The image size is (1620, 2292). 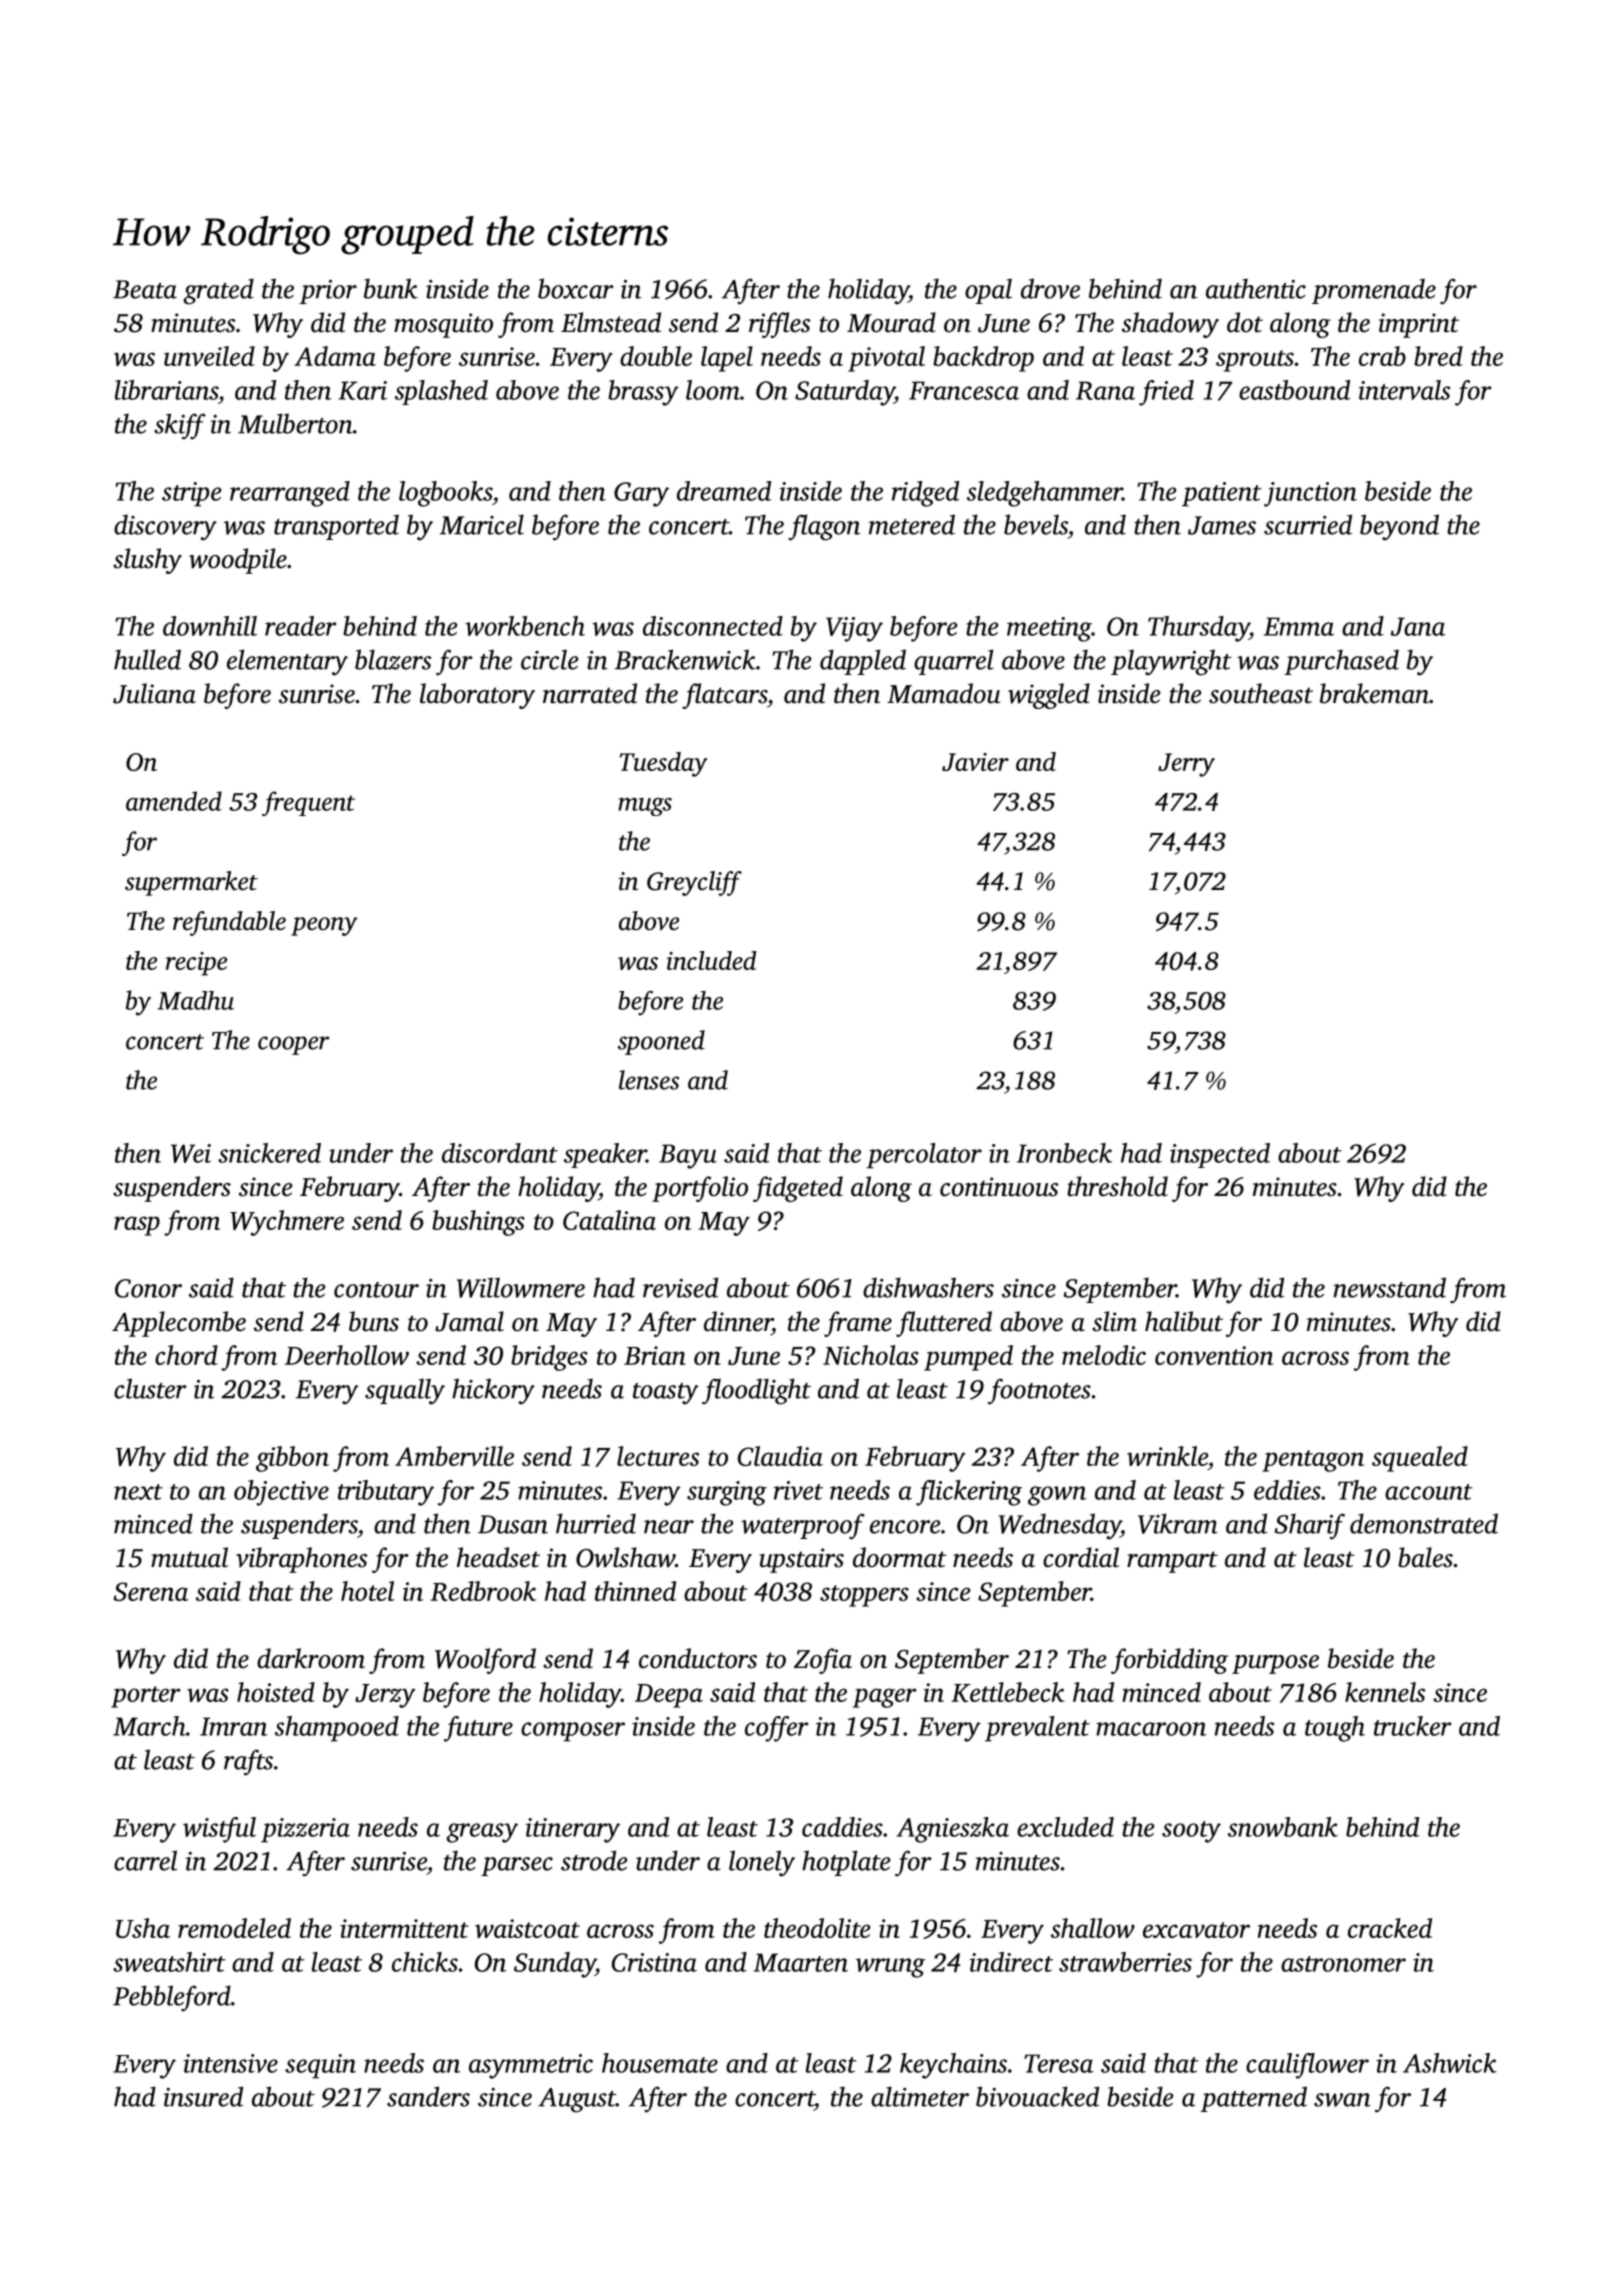 What do you see at coordinates (1117, 1186) in the image?
I see `threshold` at bounding box center [1117, 1186].
